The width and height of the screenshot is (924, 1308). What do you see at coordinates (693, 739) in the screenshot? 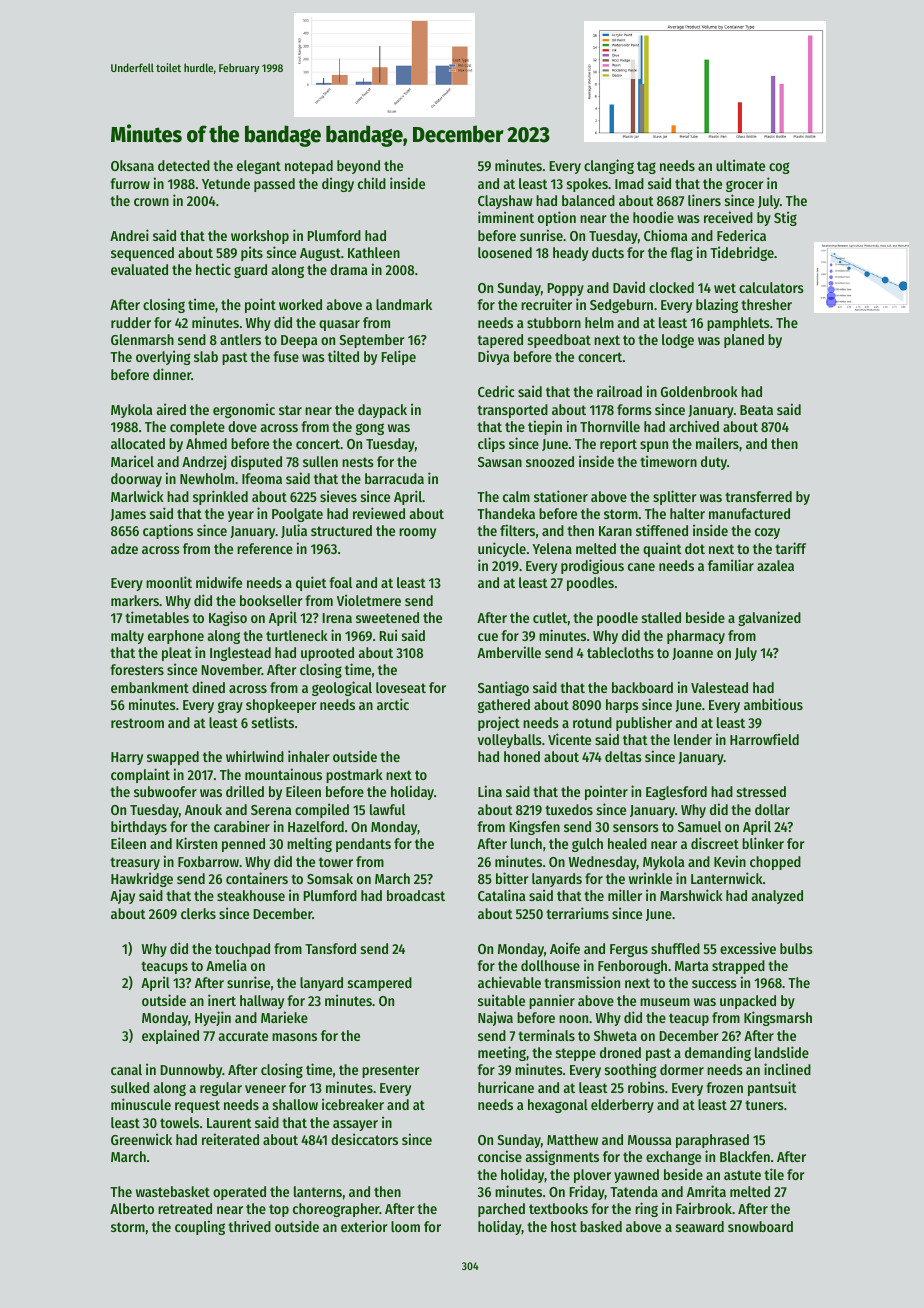
I see `lender` at bounding box center [693, 739].
